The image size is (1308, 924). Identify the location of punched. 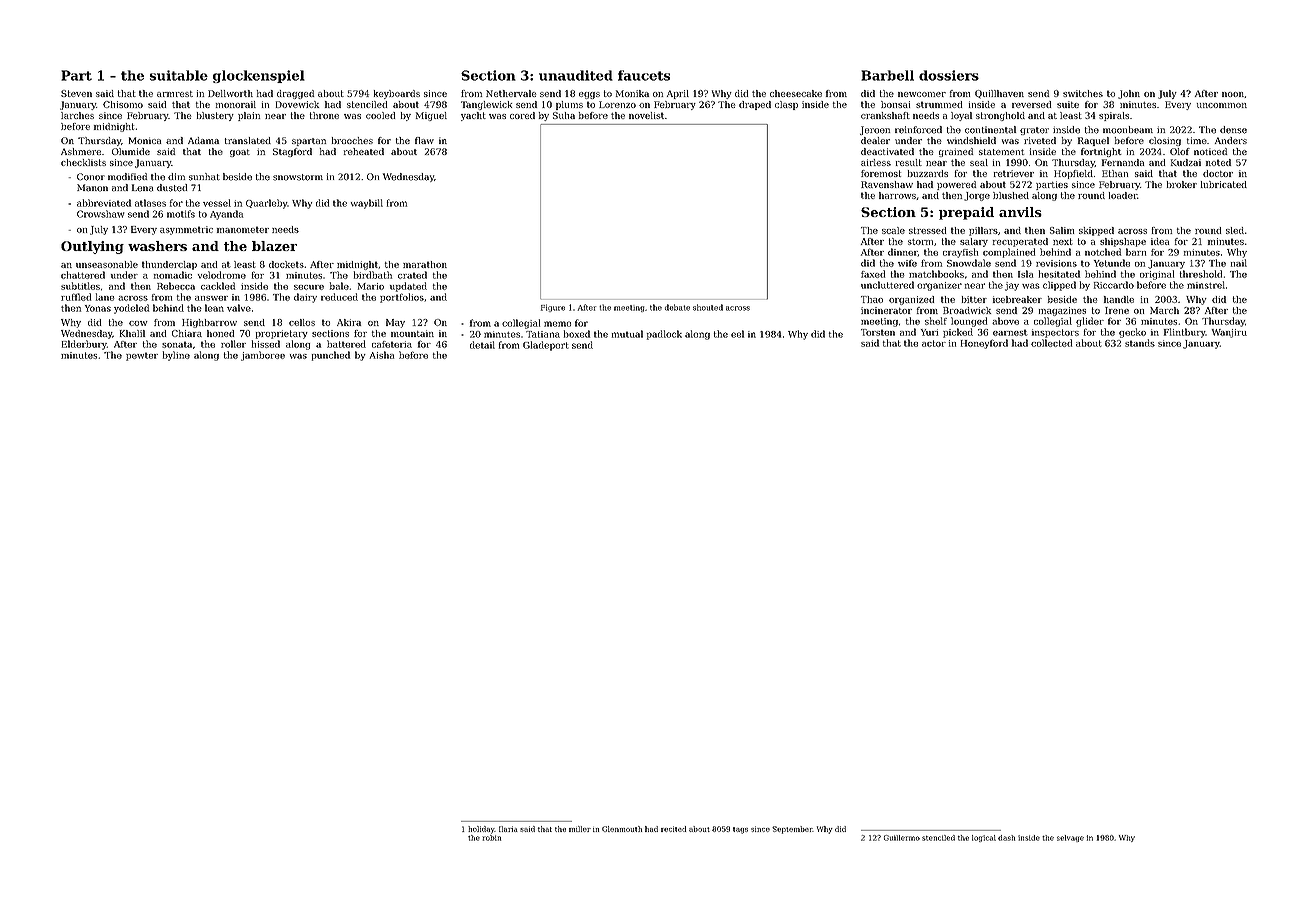
(330, 356).
